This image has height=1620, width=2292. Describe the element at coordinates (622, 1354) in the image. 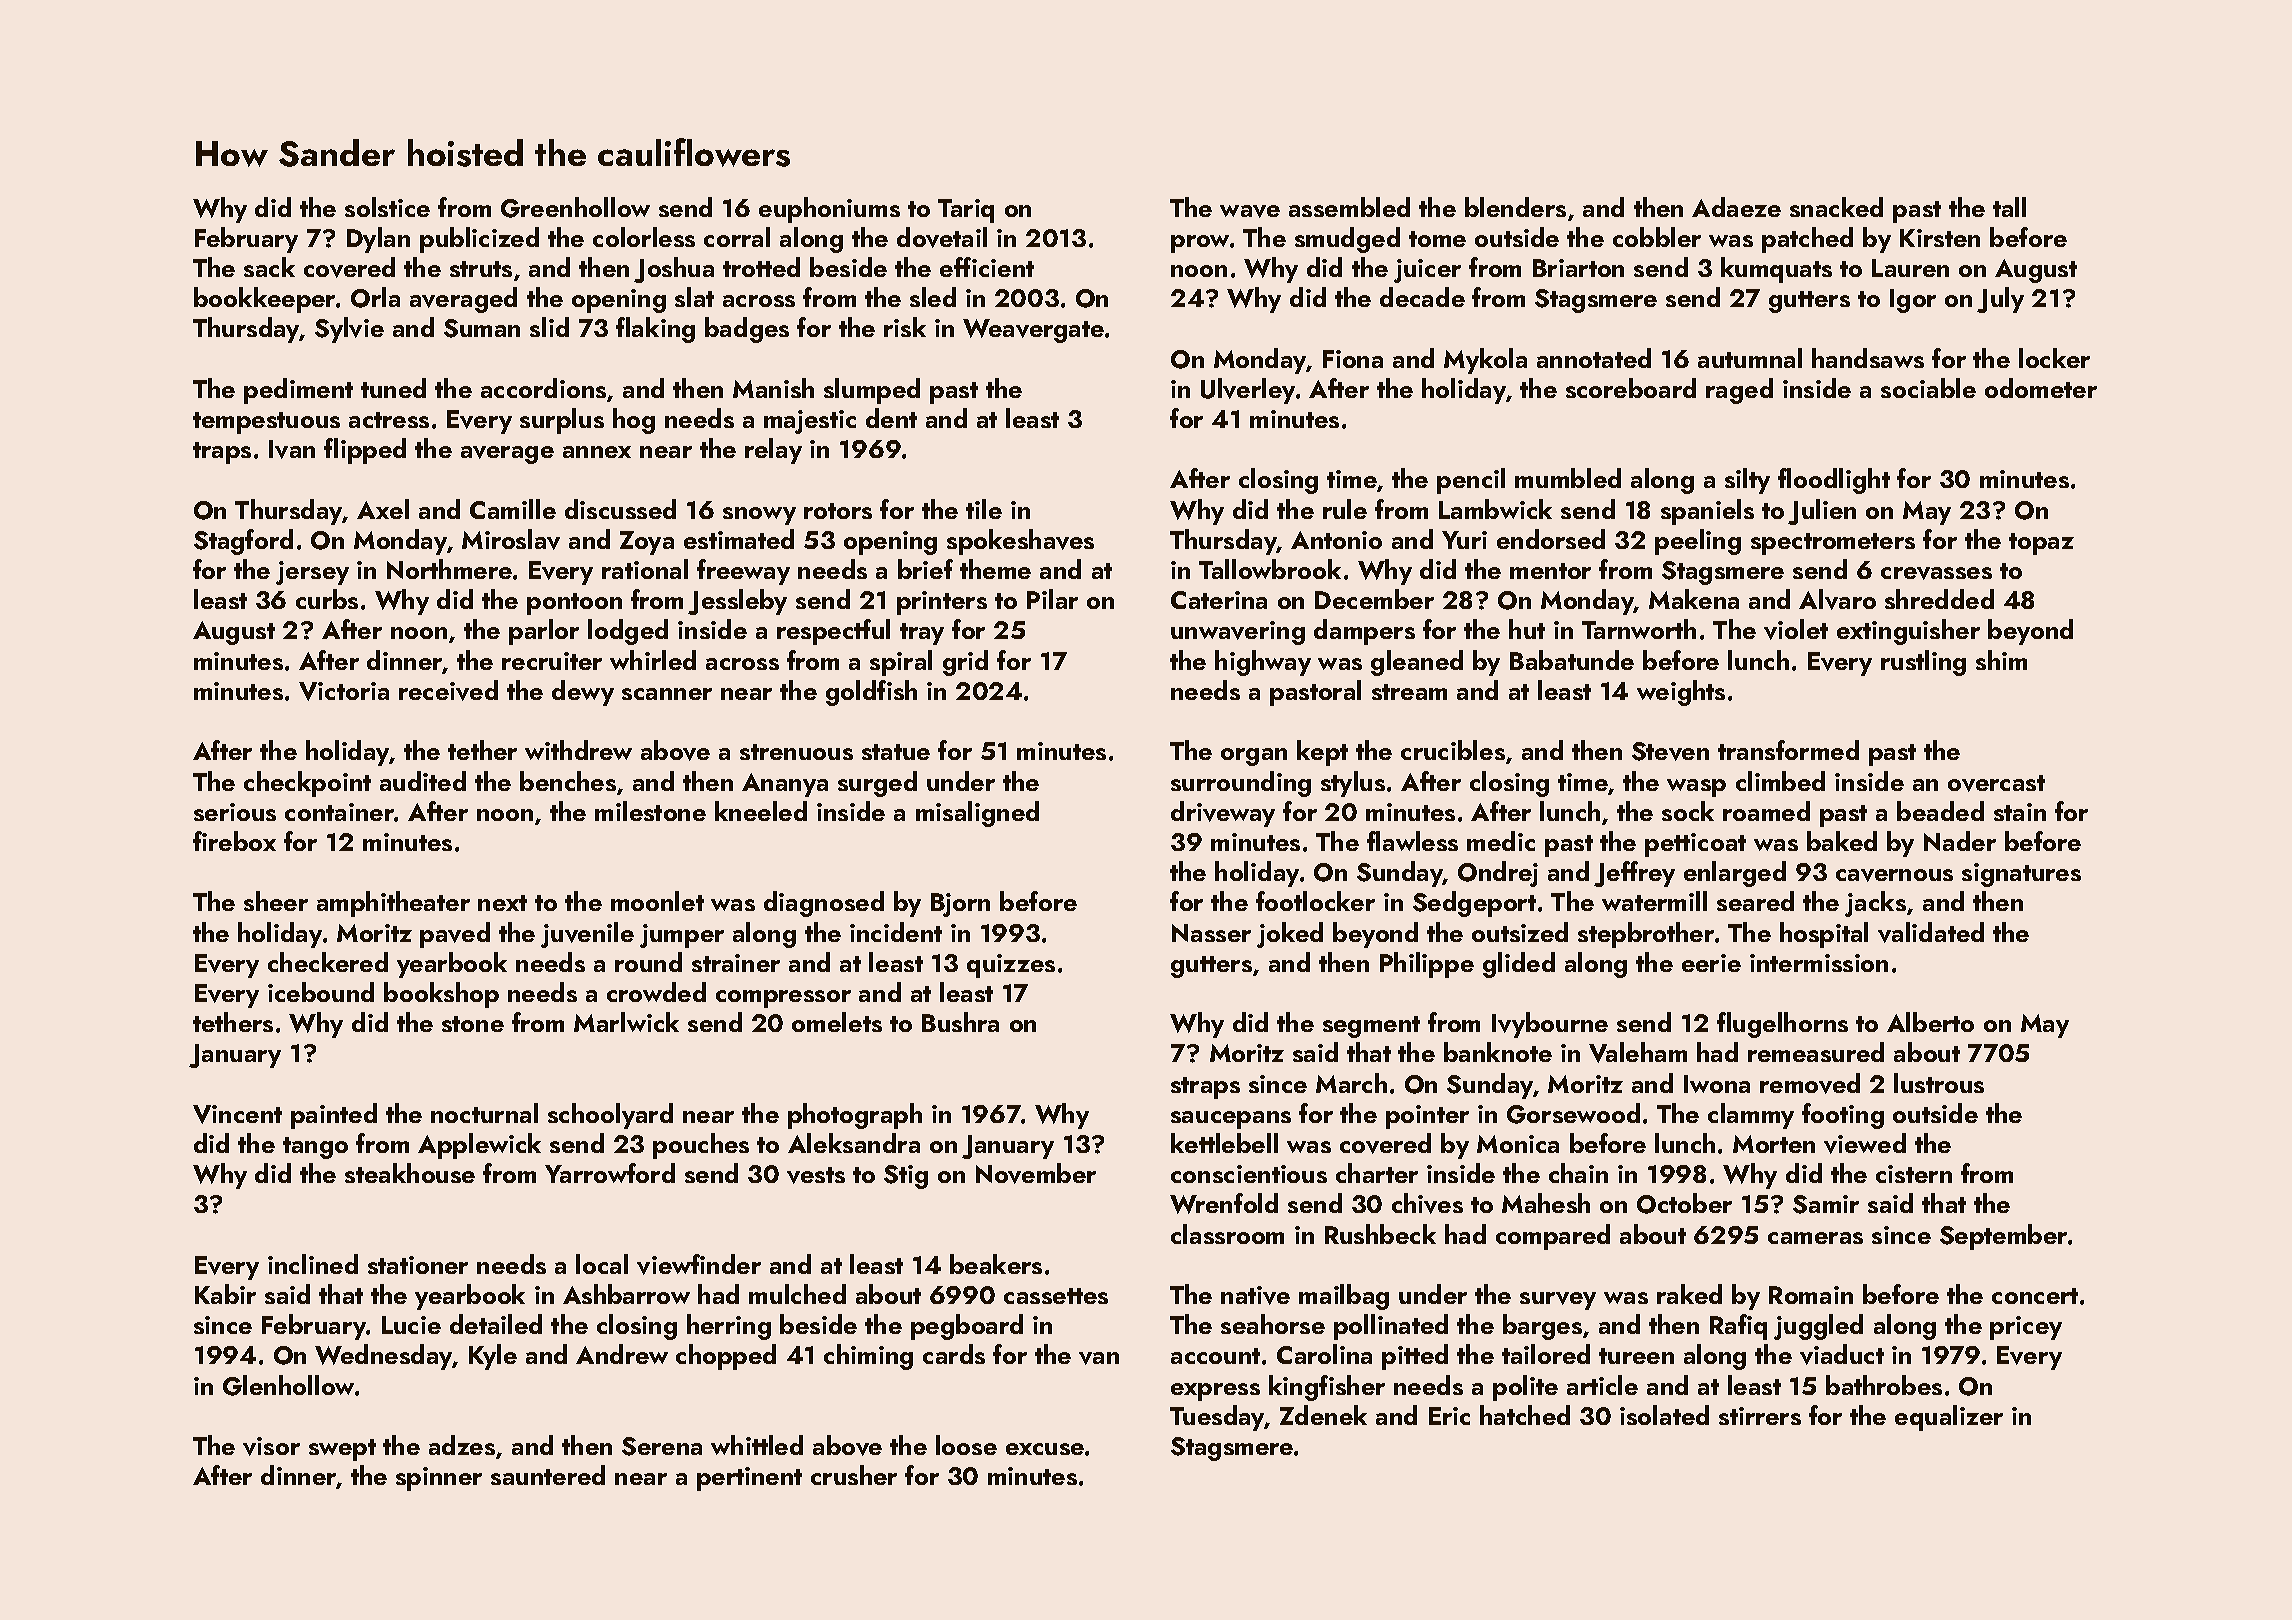

I see `Andrew` at that location.
